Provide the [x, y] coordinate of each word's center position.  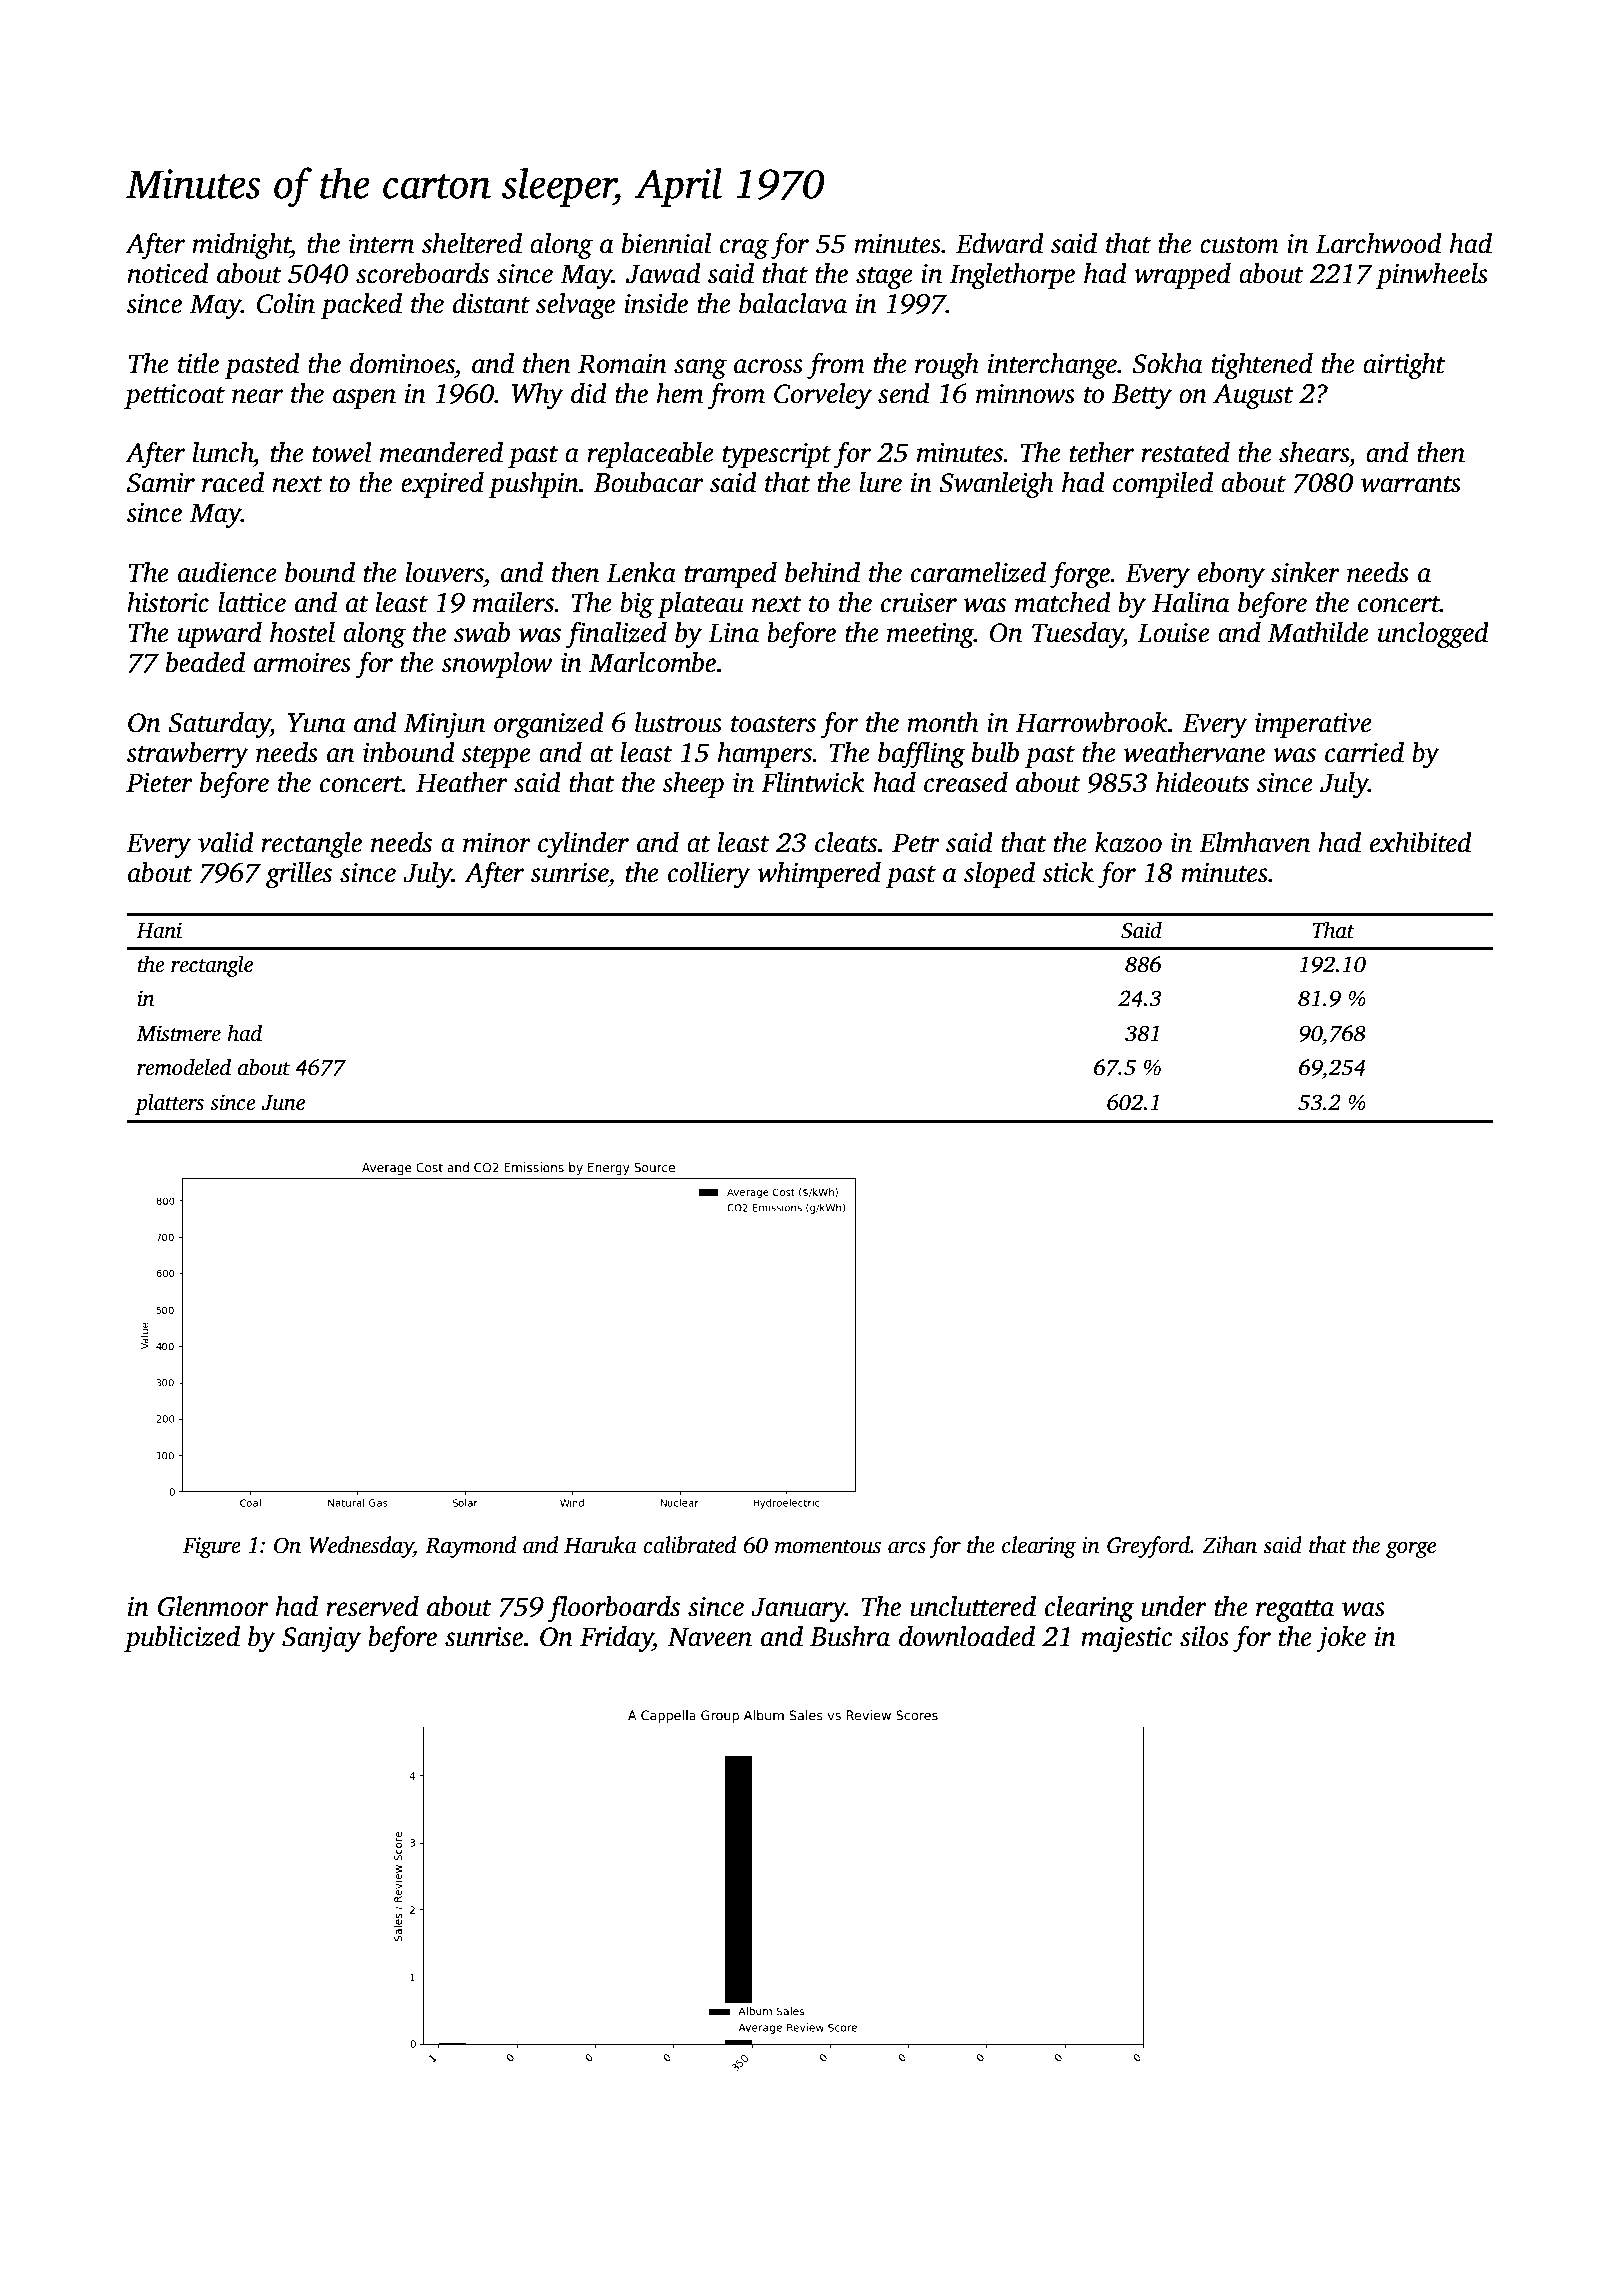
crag [744, 249]
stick [1068, 872]
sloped [999, 875]
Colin [286, 303]
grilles [299, 875]
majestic [1126, 1639]
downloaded [967, 1636]
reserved [372, 1606]
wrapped [1182, 276]
